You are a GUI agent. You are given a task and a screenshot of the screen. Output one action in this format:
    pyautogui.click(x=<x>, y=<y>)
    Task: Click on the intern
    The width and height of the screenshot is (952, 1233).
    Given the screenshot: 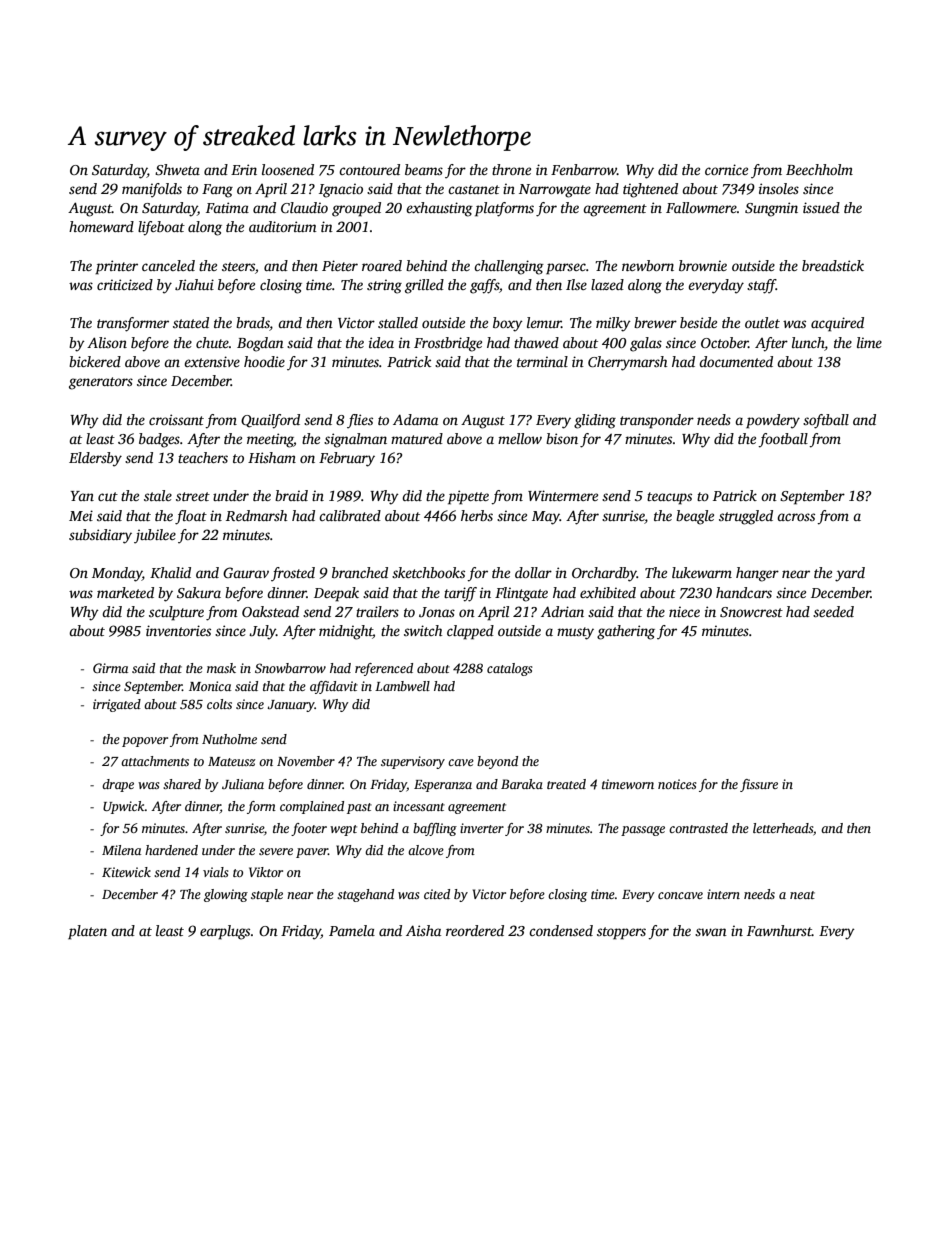 What is the action you would take?
    pyautogui.click(x=723, y=894)
